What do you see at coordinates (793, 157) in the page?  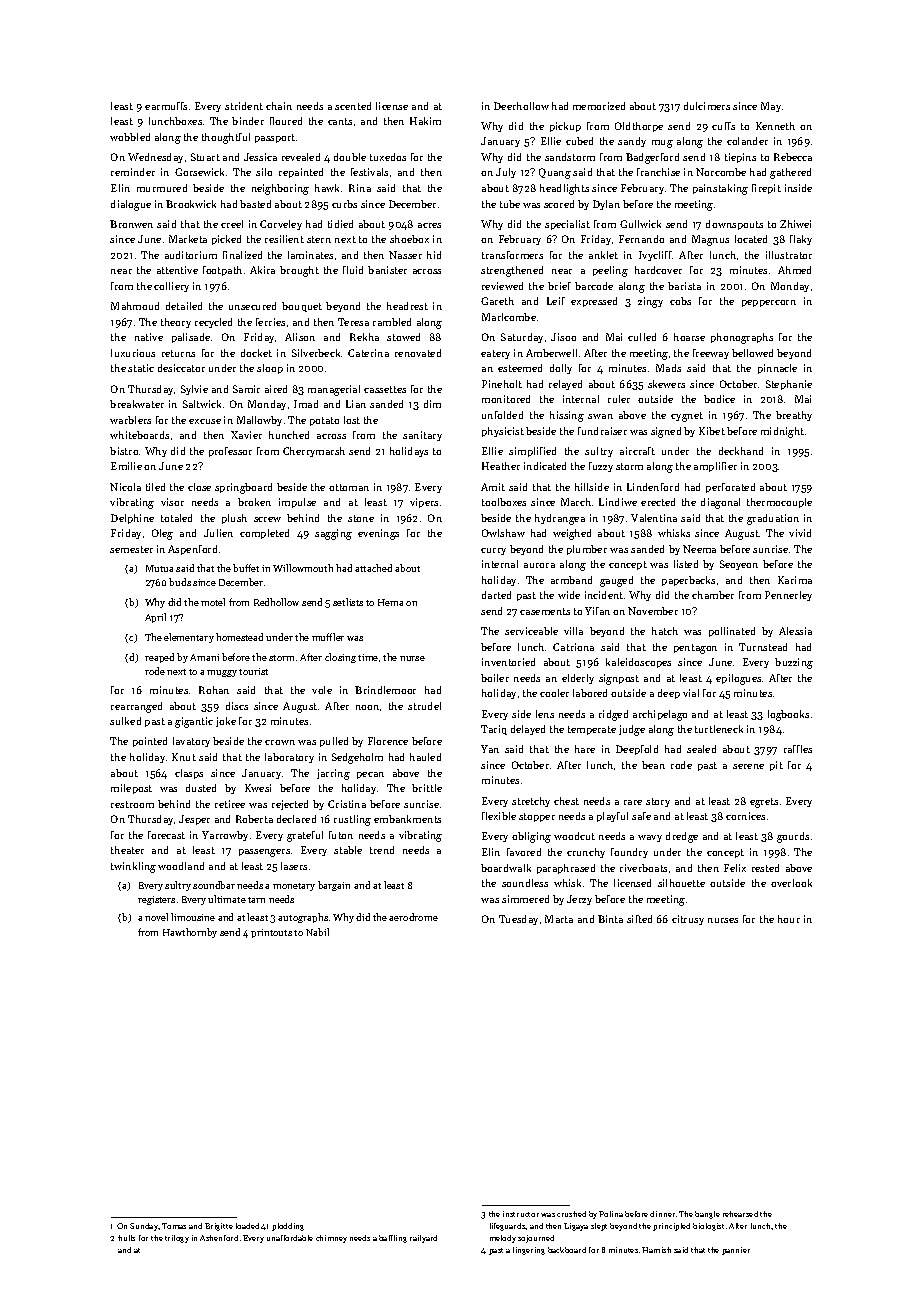 I see `Rebecca` at bounding box center [793, 157].
